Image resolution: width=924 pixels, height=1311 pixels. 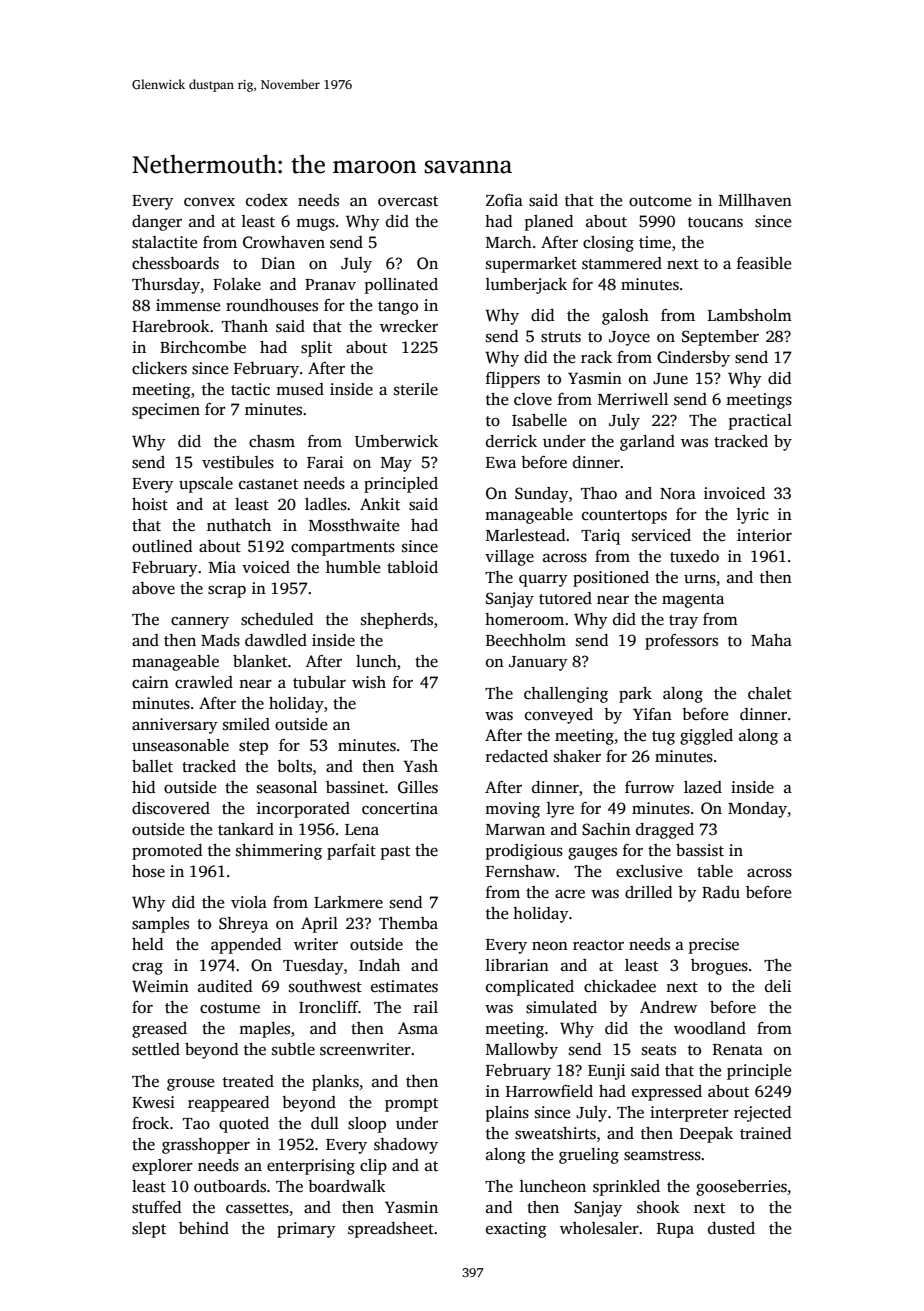 I want to click on galosh, so click(x=625, y=317).
